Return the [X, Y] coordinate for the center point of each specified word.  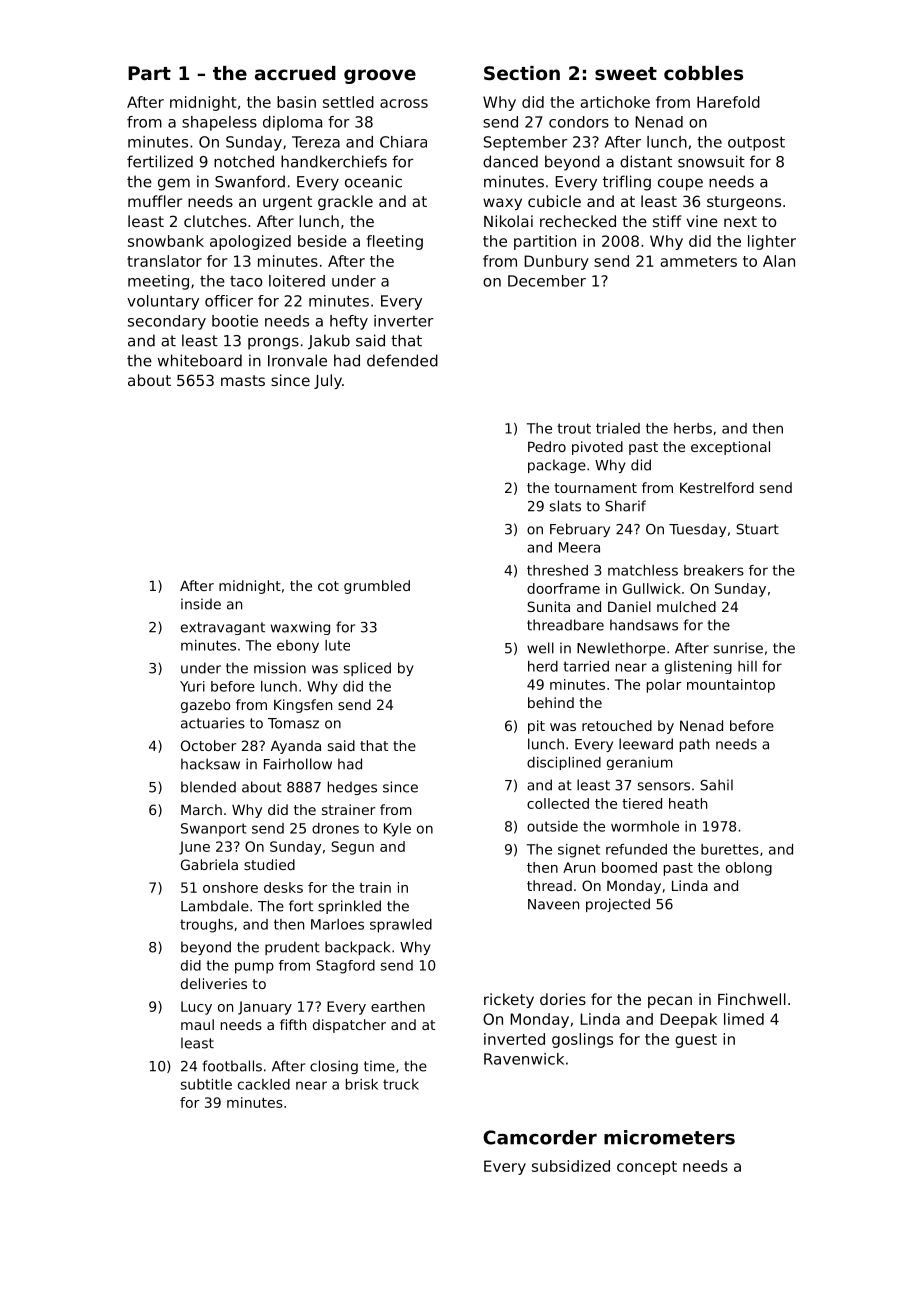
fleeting [395, 242]
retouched [617, 725]
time [379, 1066]
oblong [749, 869]
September [526, 143]
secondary [167, 322]
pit [536, 727]
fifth [293, 1024]
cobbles [703, 73]
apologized [250, 242]
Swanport [214, 830]
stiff [667, 221]
